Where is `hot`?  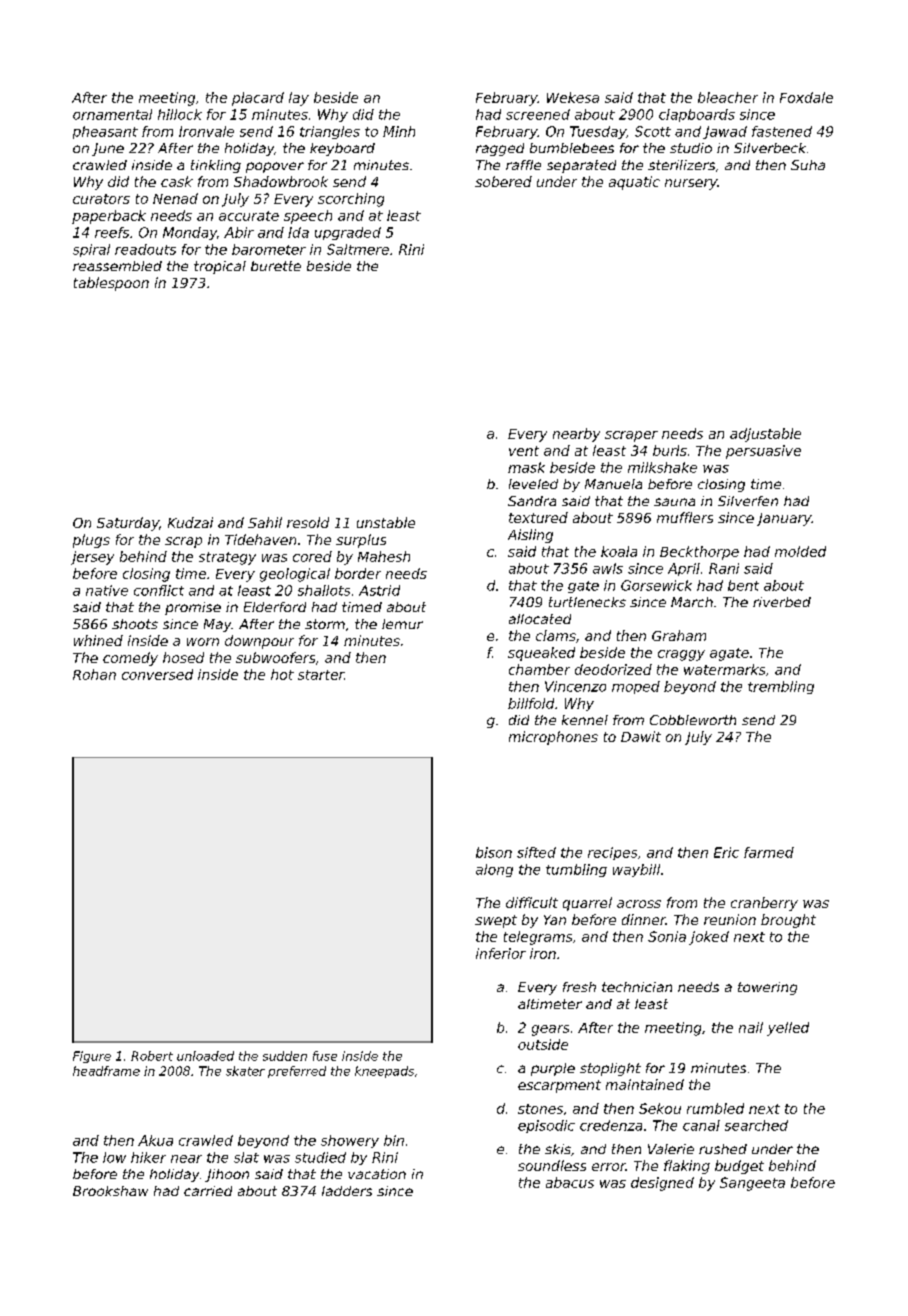 hot is located at coordinates (282, 674).
